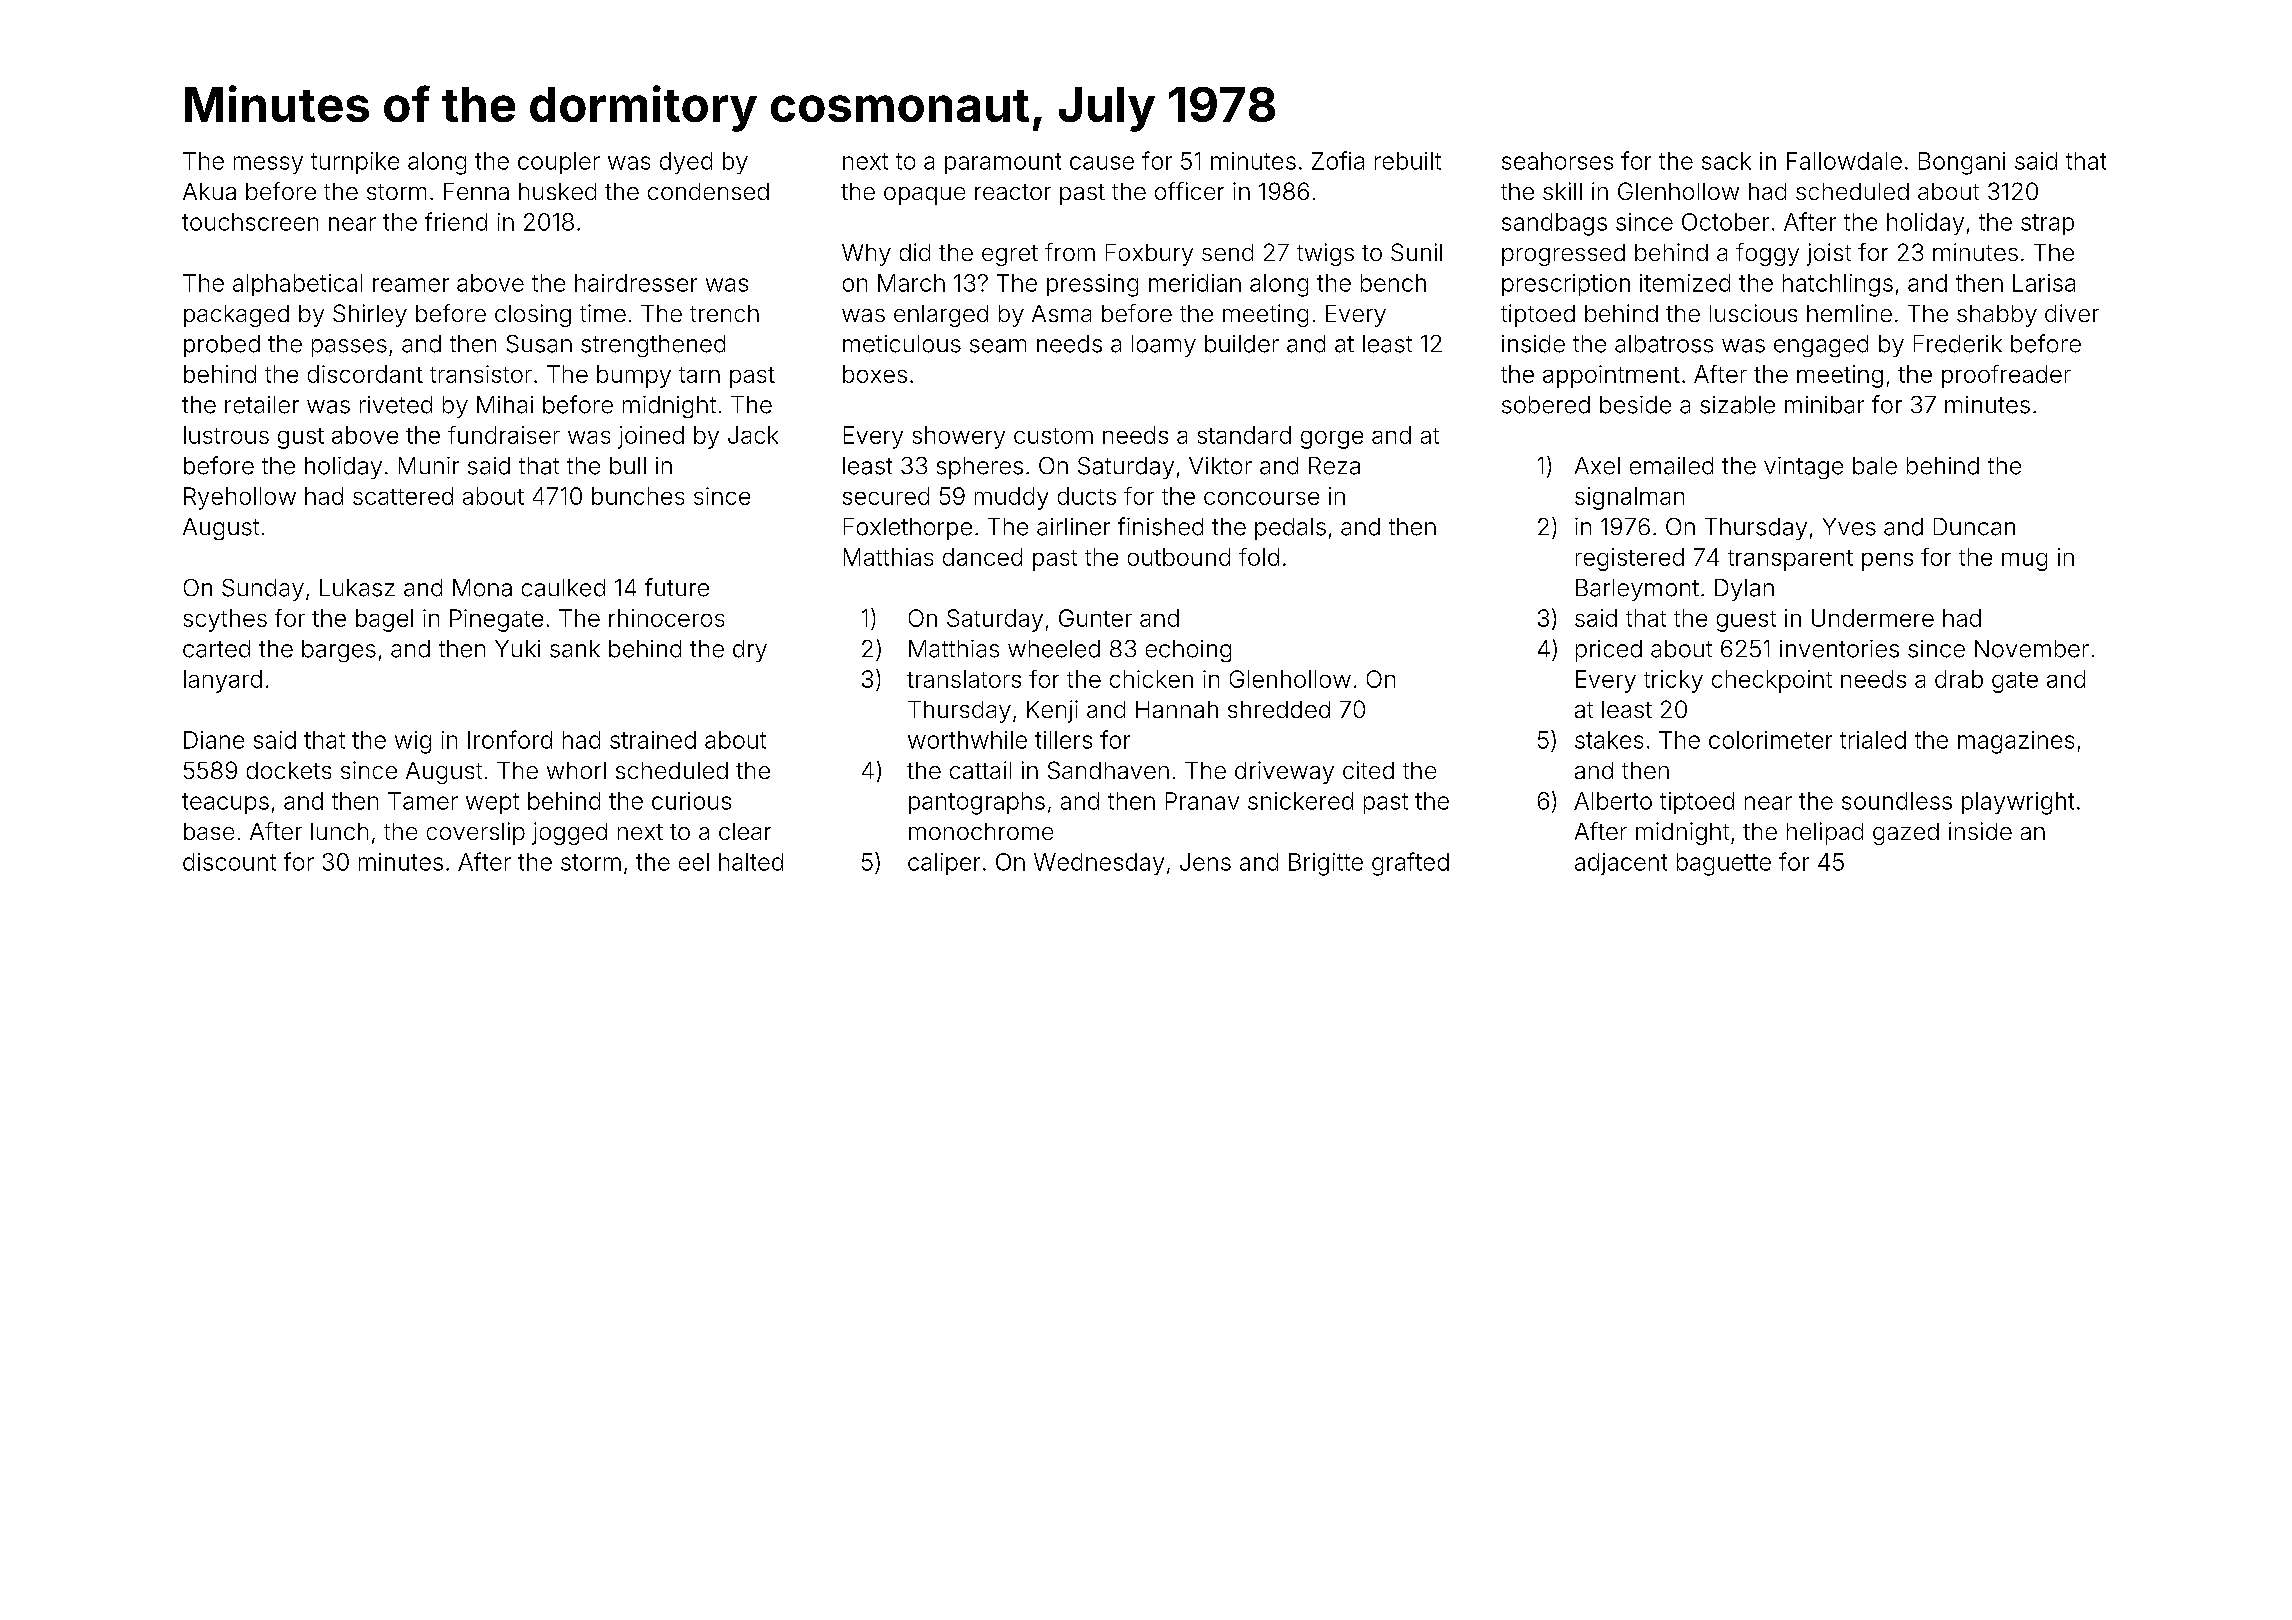 The width and height of the screenshot is (2292, 1620). What do you see at coordinates (569, 833) in the screenshot?
I see `jogged` at bounding box center [569, 833].
